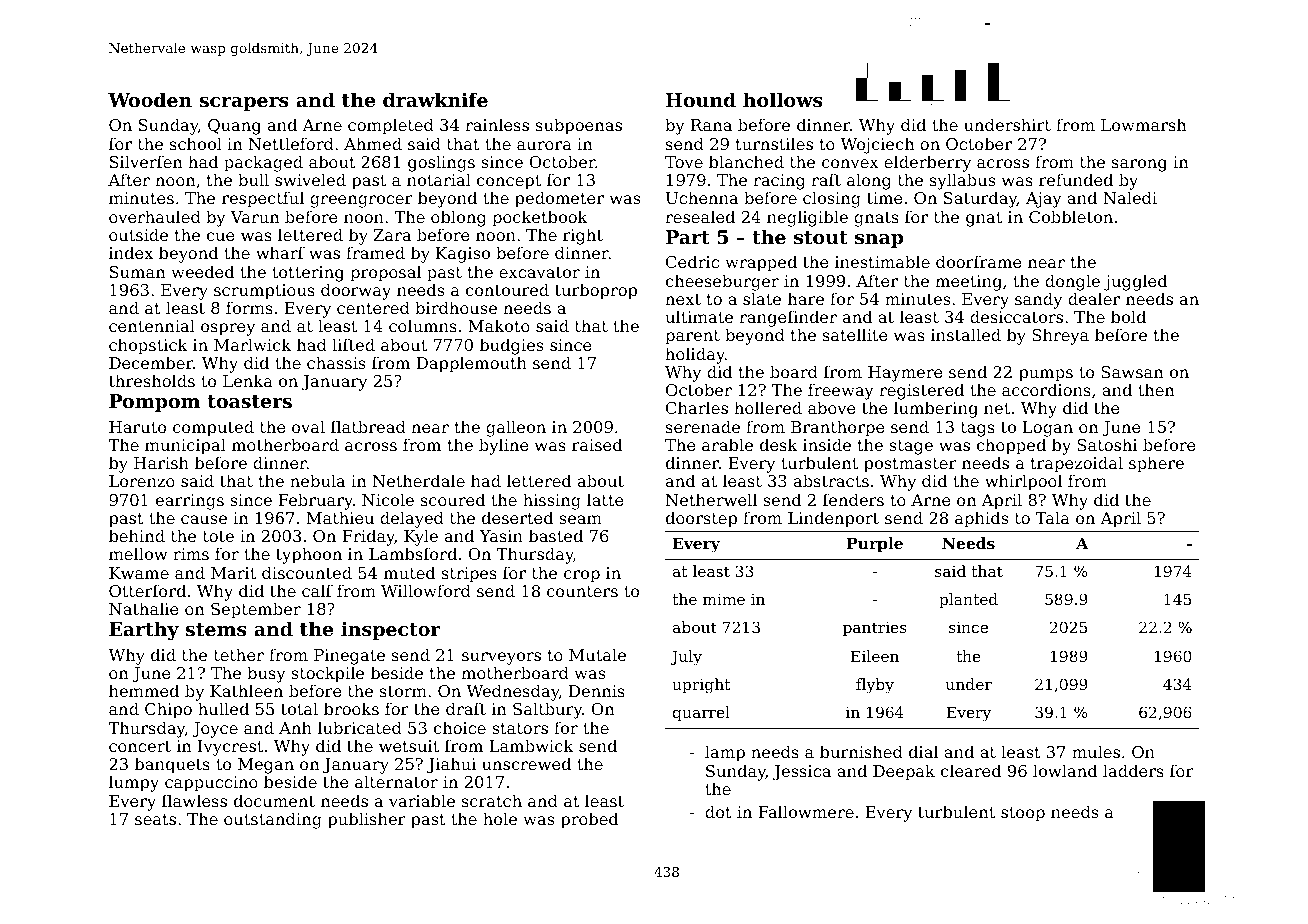  Describe the element at coordinates (150, 99) in the document. I see `Wooden` at that location.
